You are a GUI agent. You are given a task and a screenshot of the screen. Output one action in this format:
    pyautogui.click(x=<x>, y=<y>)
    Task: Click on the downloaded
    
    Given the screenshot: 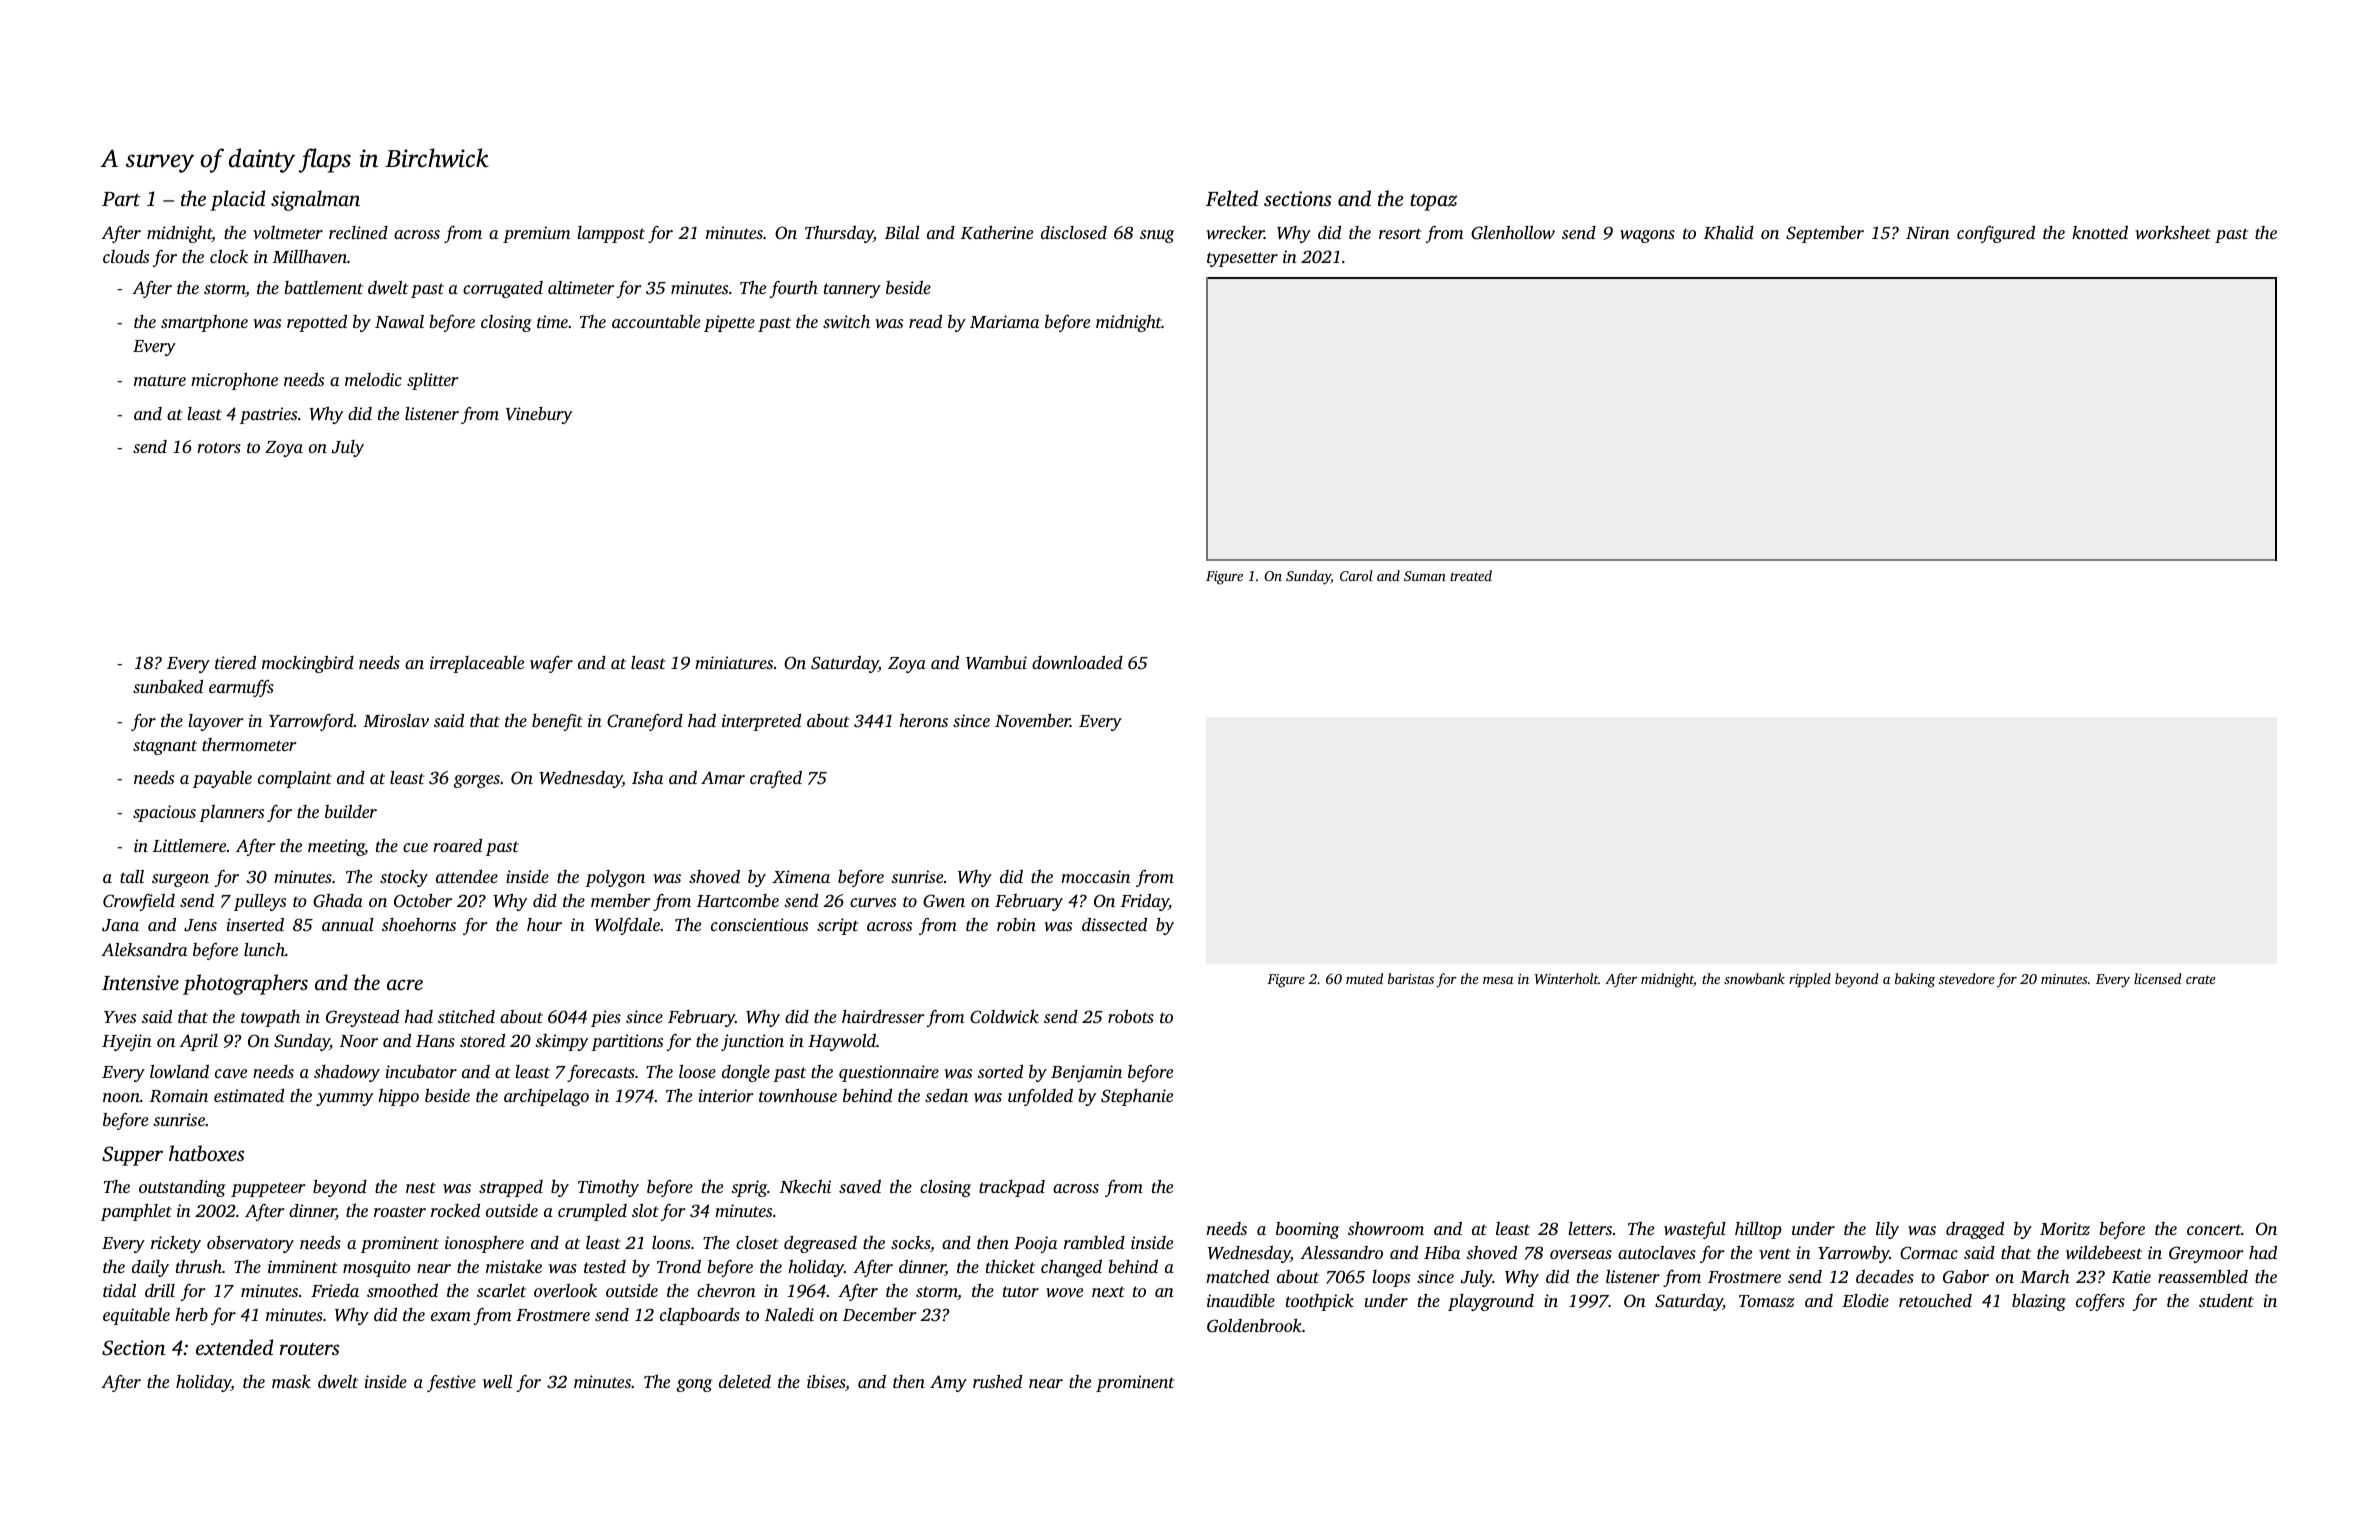 What is the action you would take?
    pyautogui.click(x=1077, y=662)
